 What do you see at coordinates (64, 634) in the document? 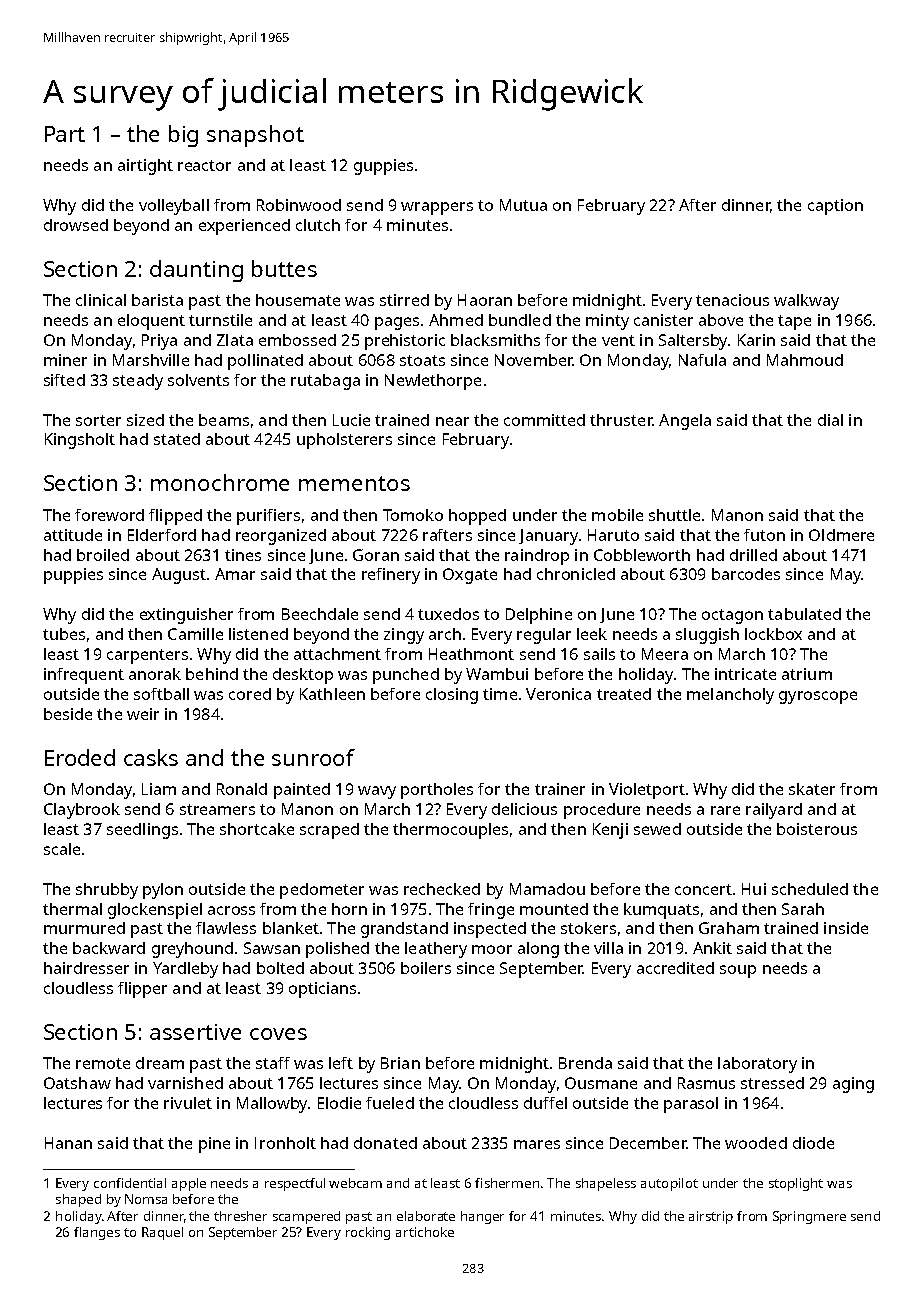
I see `tubes` at bounding box center [64, 634].
